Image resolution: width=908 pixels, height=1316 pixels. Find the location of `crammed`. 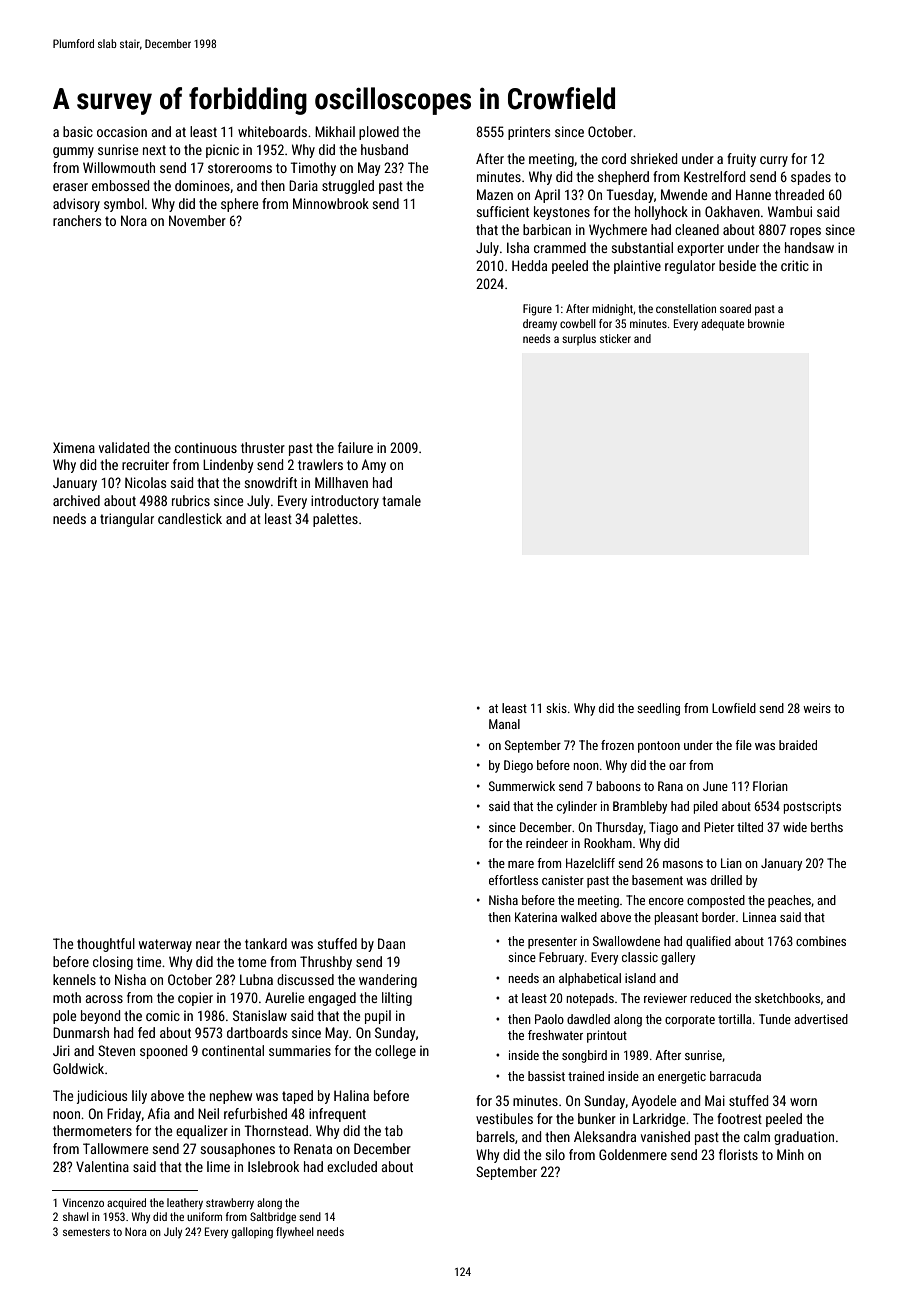

crammed is located at coordinates (560, 247).
